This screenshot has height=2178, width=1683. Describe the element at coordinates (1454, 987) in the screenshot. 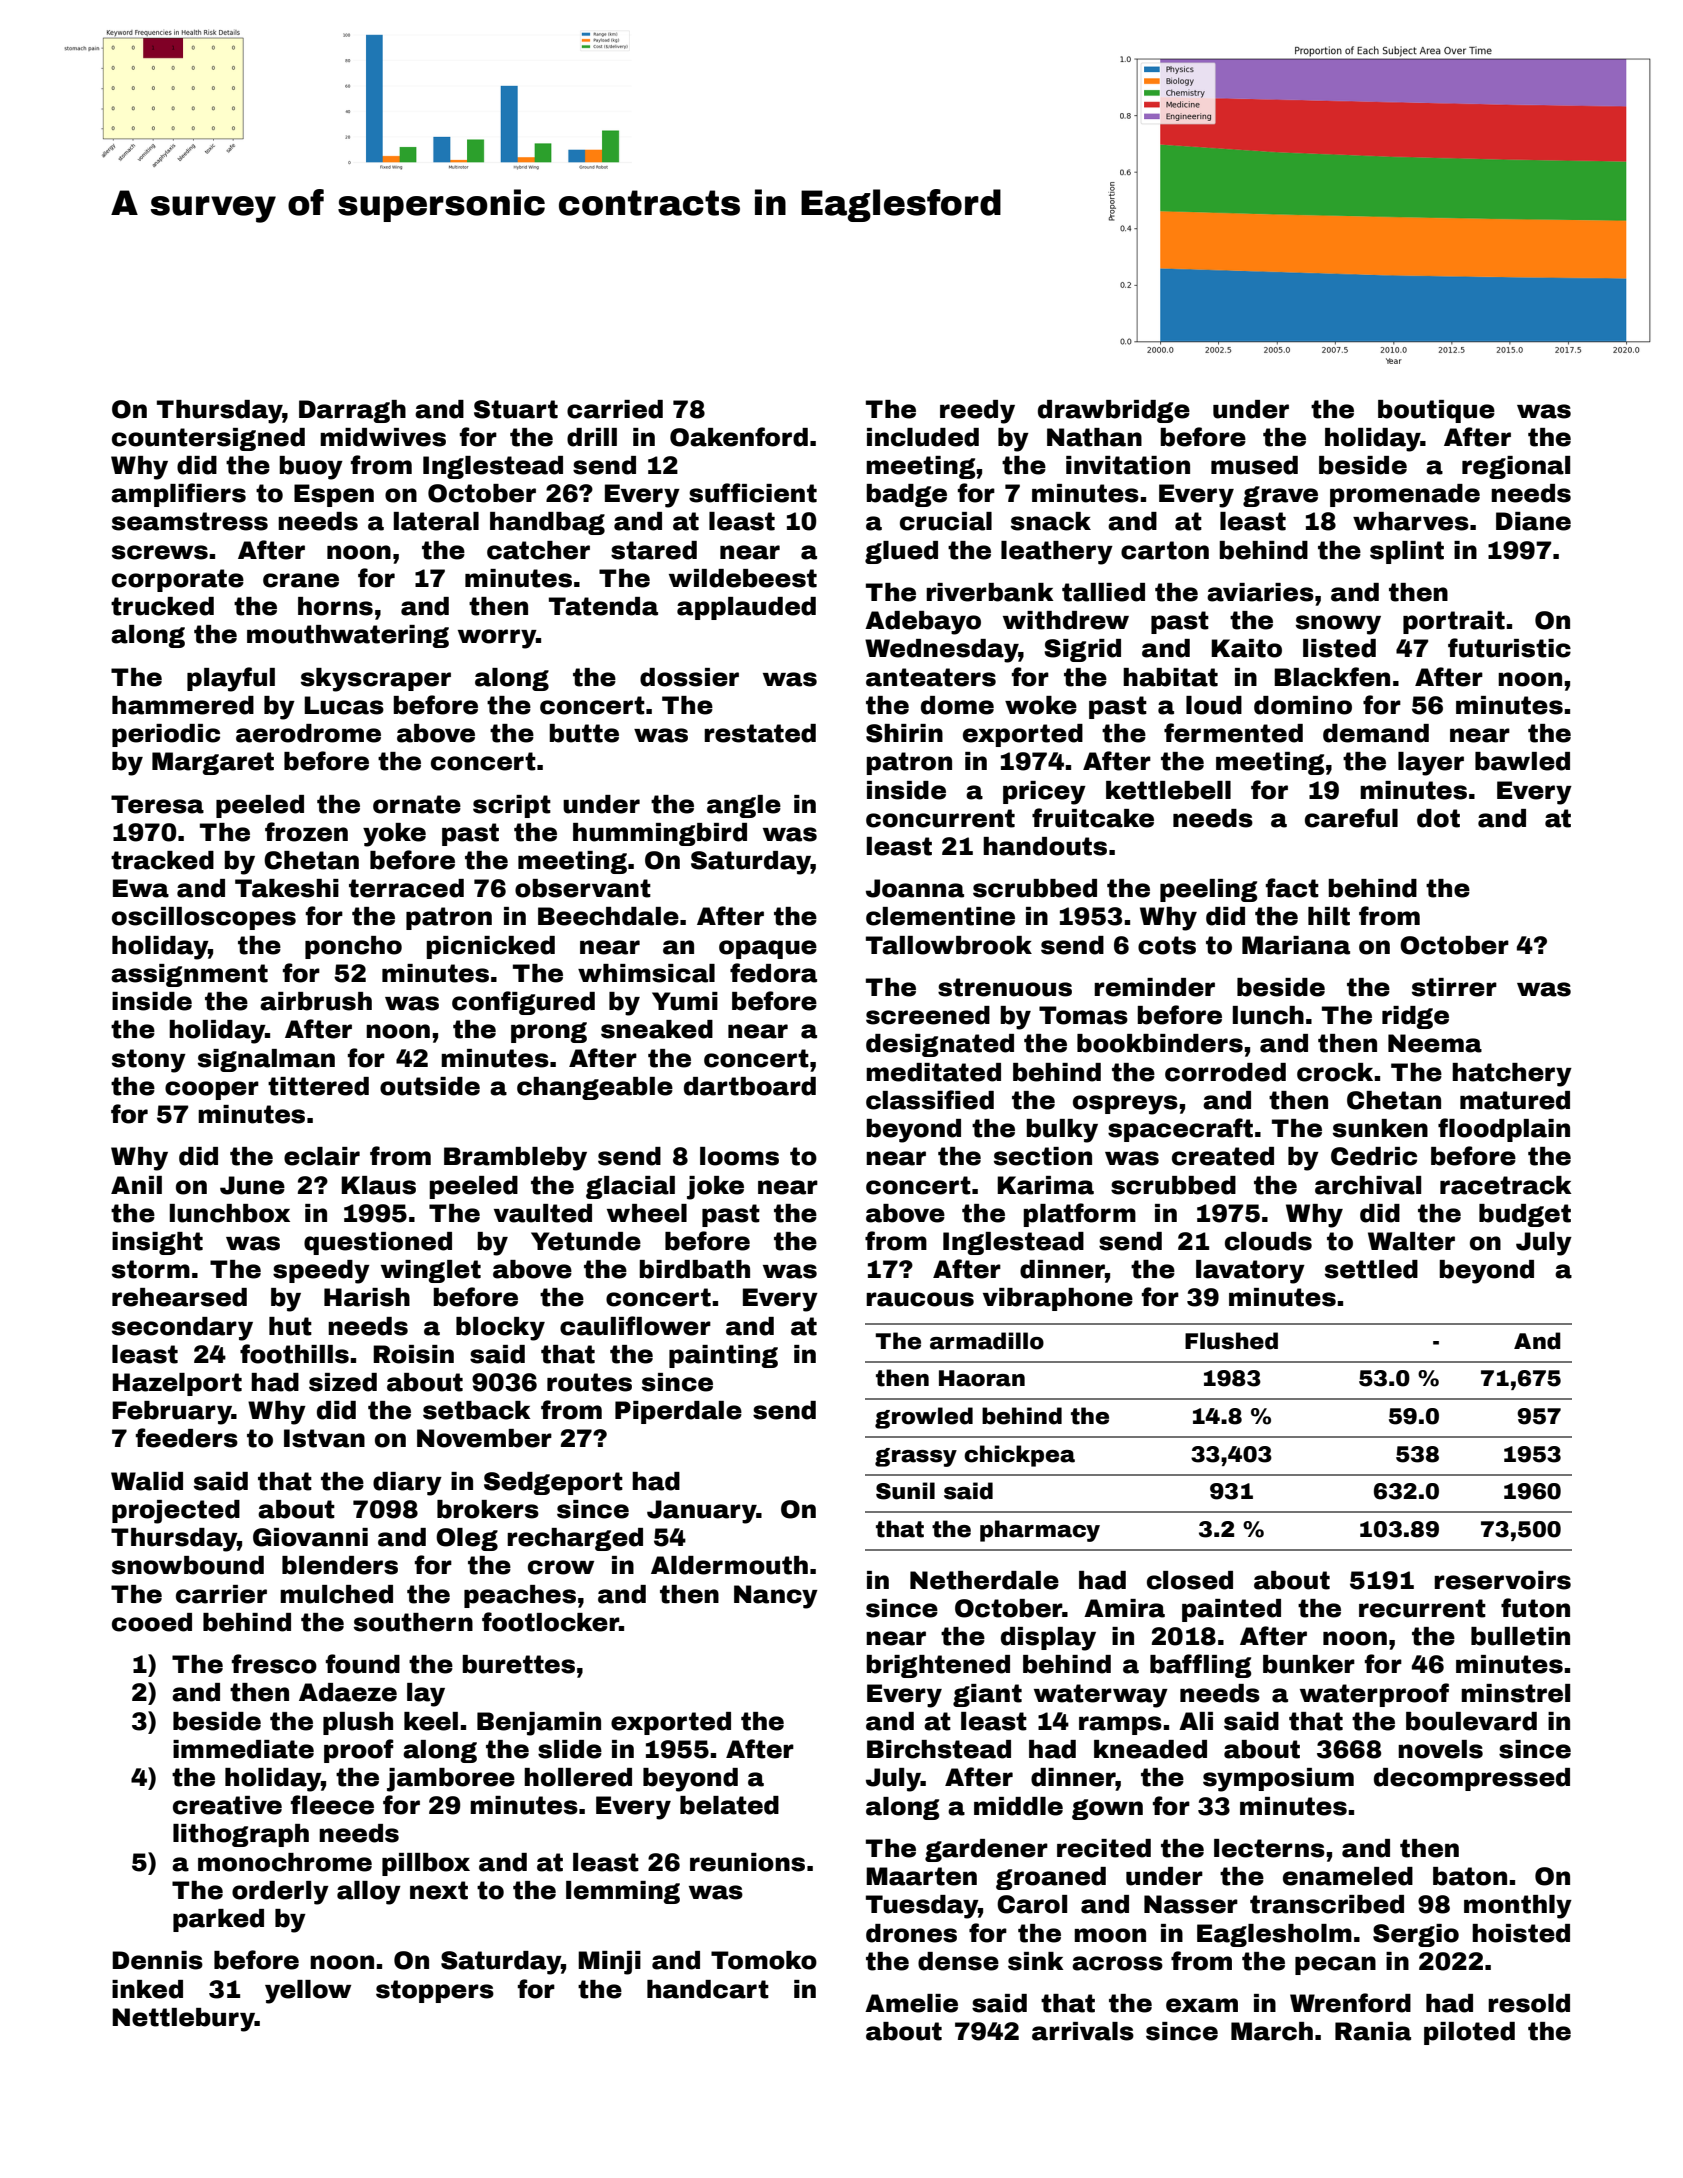

I see `stirrer` at that location.
